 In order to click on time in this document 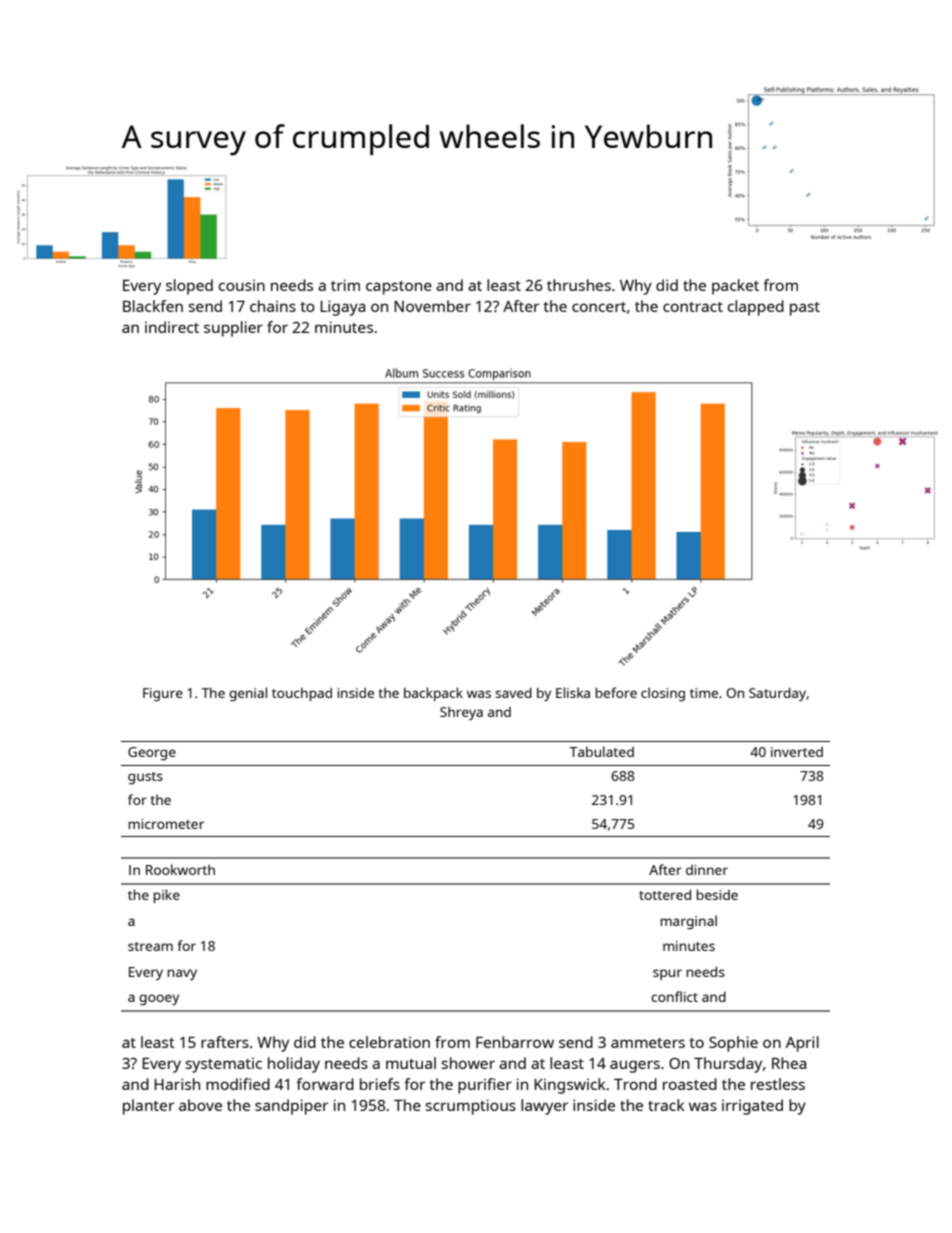, I will do `click(704, 693)`.
